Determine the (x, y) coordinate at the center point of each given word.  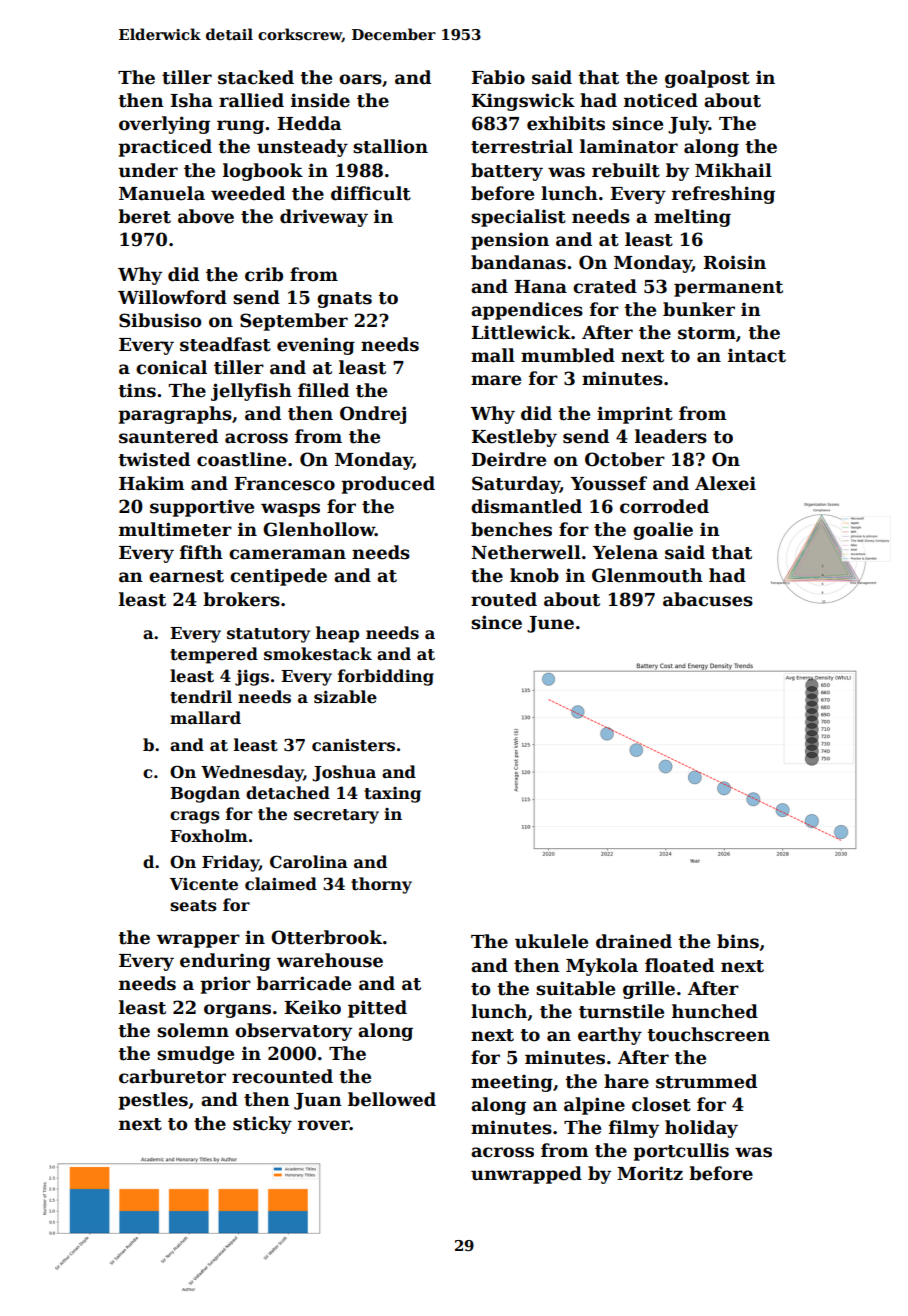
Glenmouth (647, 575)
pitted (377, 1009)
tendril (201, 697)
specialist (518, 218)
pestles (153, 1101)
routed (504, 599)
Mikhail (733, 170)
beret (144, 216)
